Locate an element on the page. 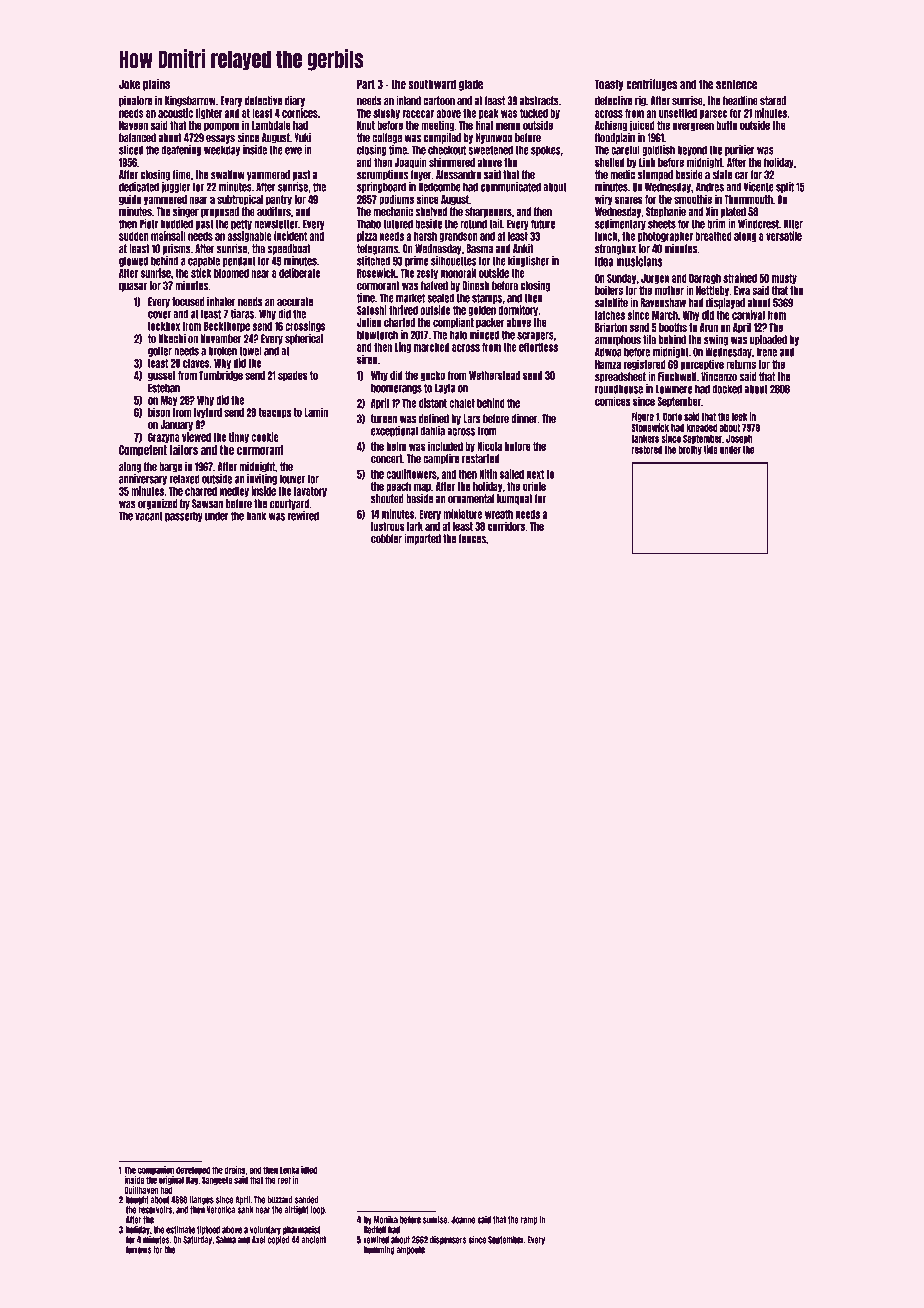 The height and width of the document is (1308, 924). Joanne is located at coordinates (463, 1220).
